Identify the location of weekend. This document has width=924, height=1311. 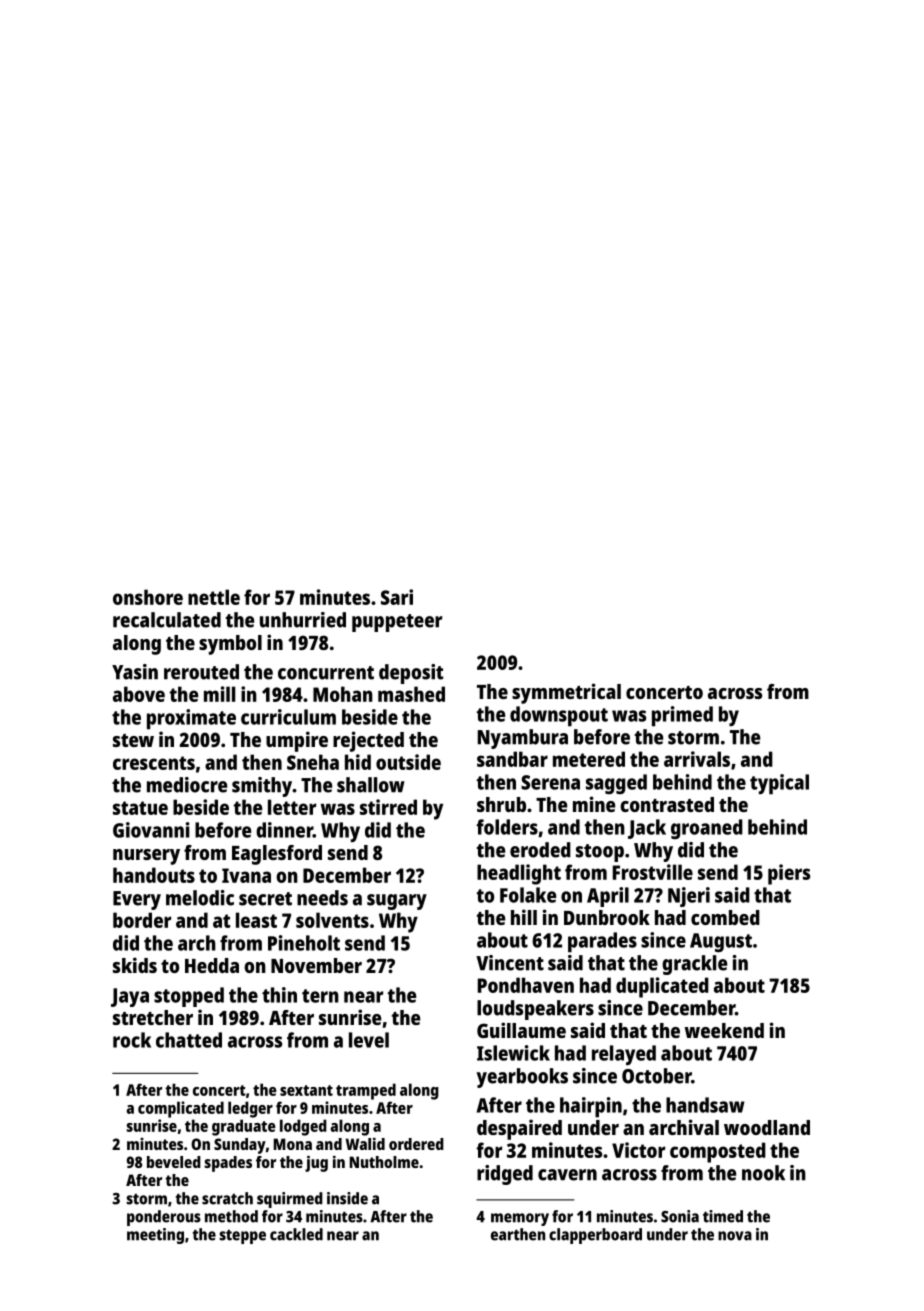
(724, 1030).
